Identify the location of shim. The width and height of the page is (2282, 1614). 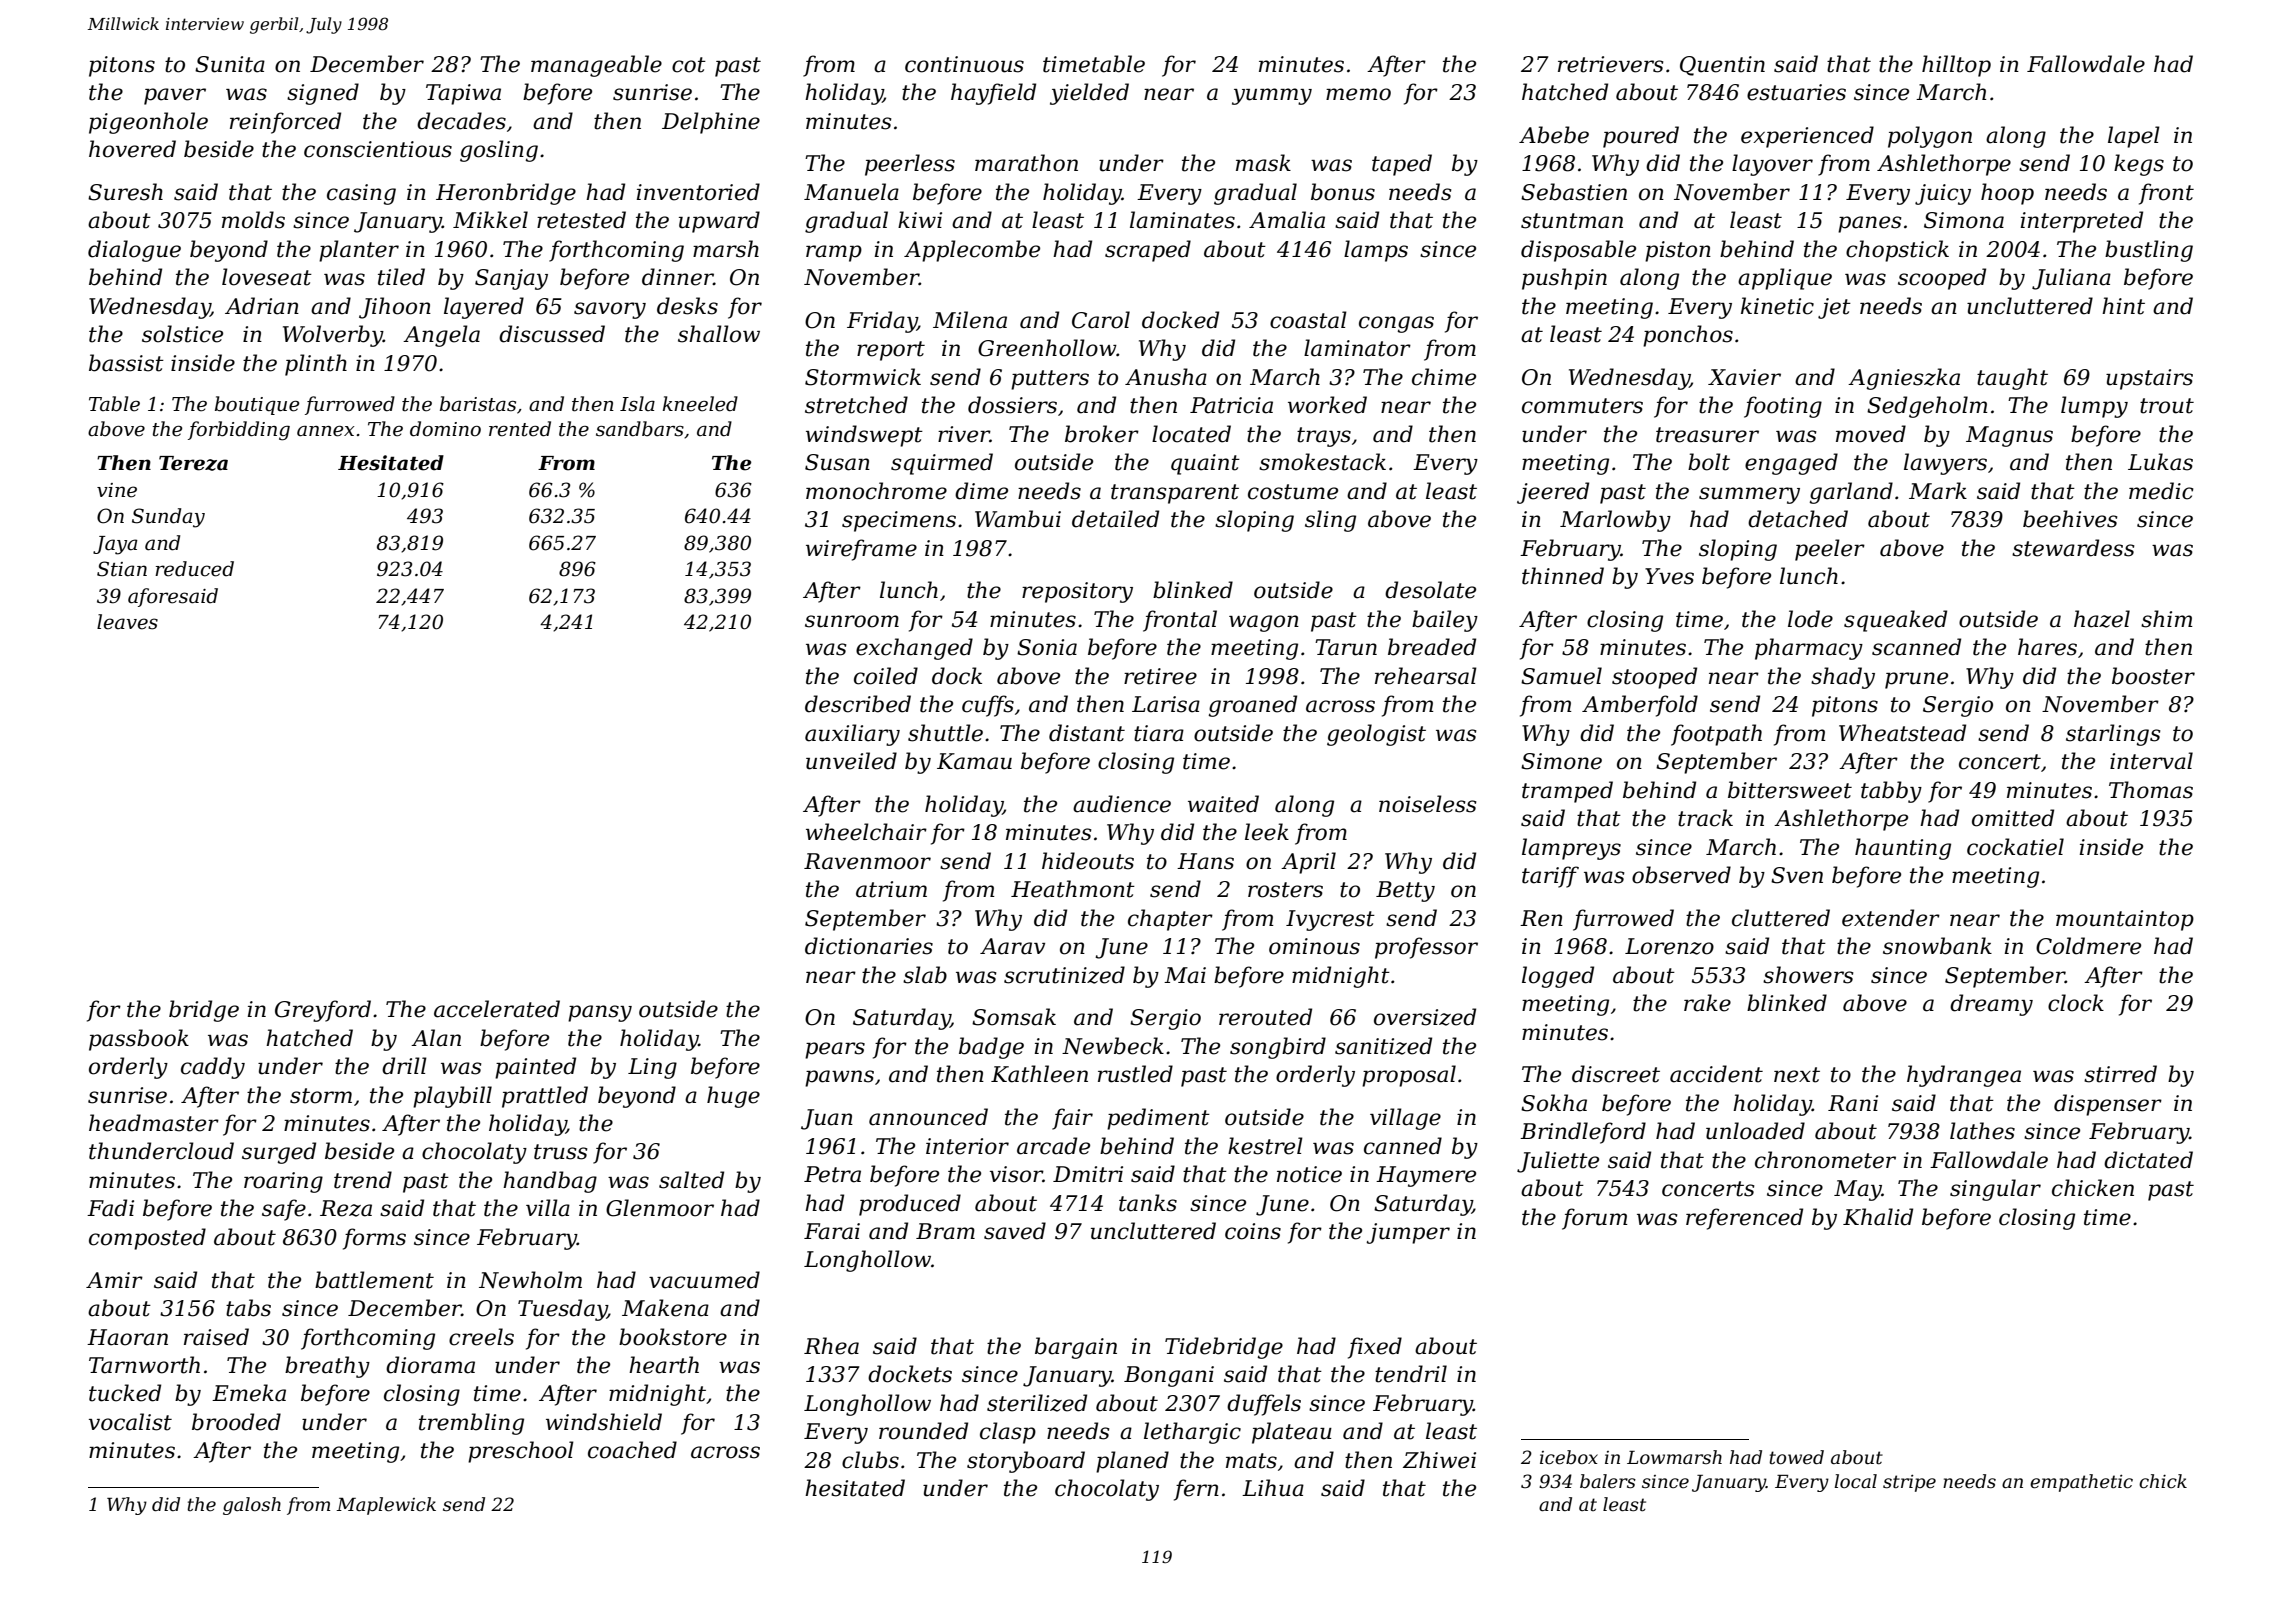
(2167, 619).
